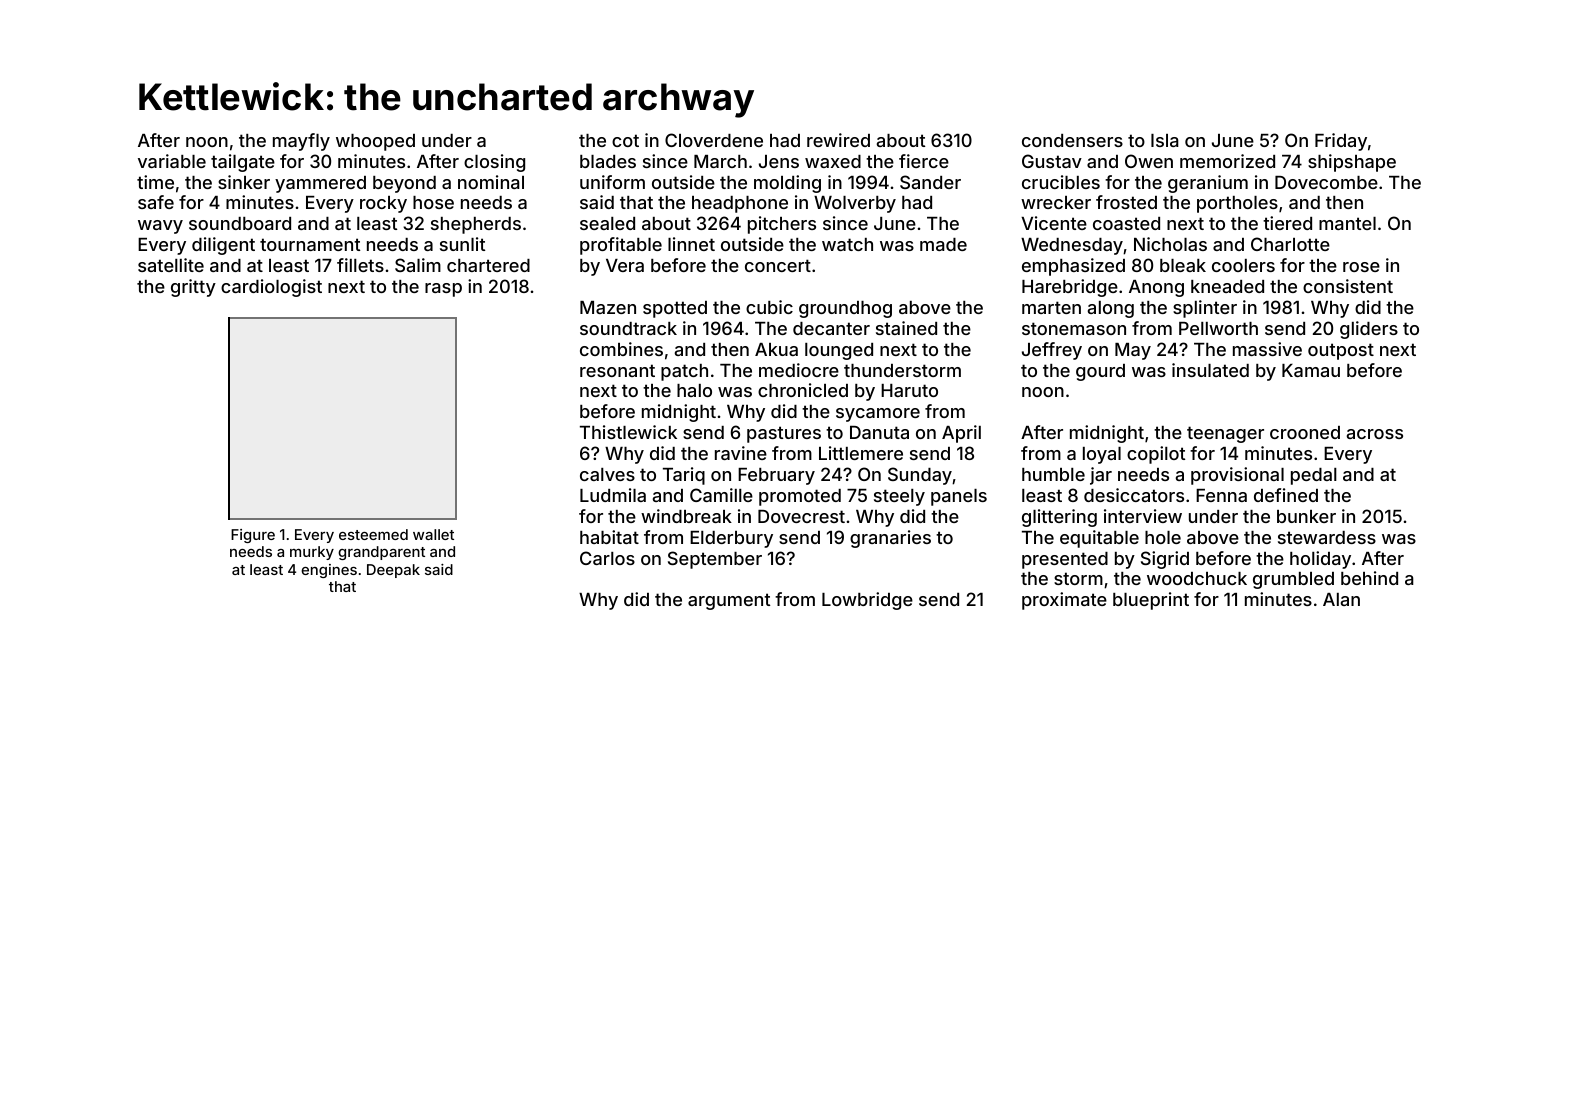 This screenshot has height=1109, width=1569. I want to click on engines, so click(329, 571).
